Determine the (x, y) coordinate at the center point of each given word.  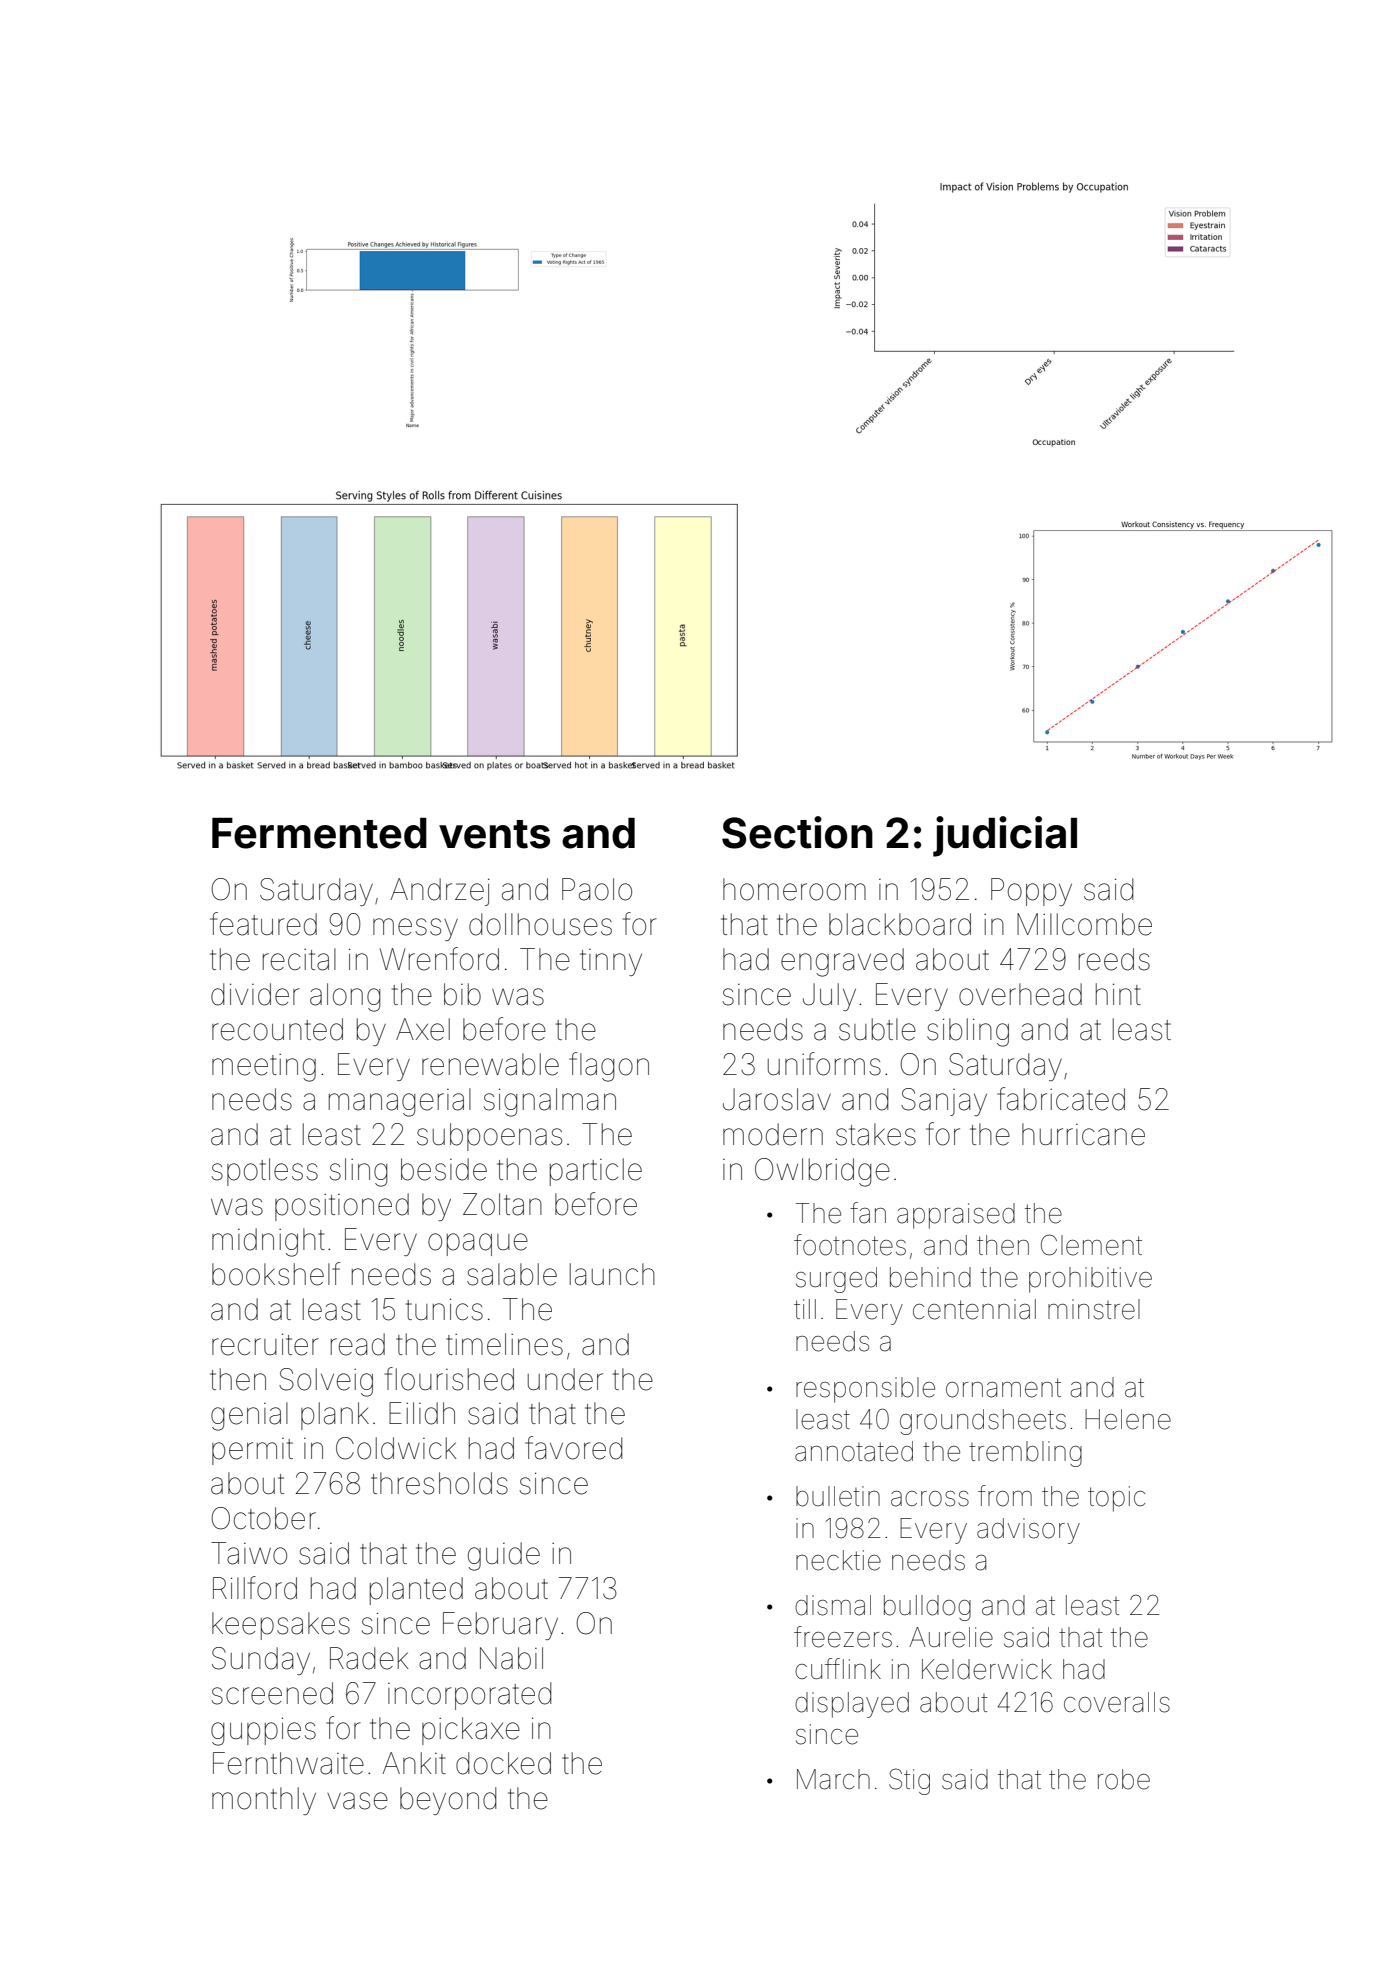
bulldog (927, 1608)
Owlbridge (822, 1172)
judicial (1005, 836)
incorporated (469, 1696)
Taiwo (249, 1553)
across (930, 1499)
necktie (838, 1560)
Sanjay (944, 1102)
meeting (264, 1068)
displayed (852, 1705)
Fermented (319, 833)
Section (797, 832)
